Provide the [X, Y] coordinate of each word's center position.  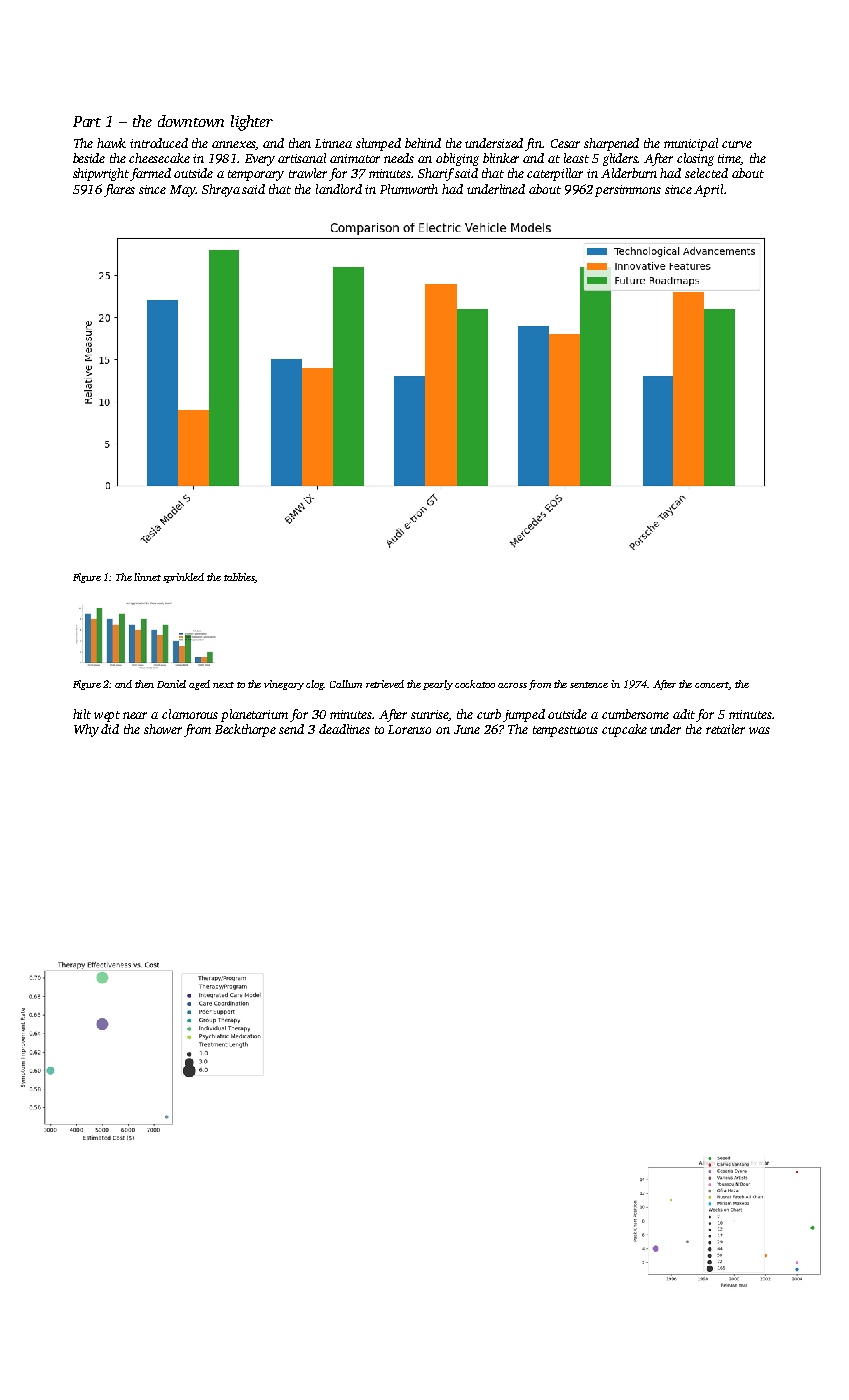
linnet [147, 577]
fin [534, 144]
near [135, 715]
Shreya [221, 190]
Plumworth [409, 189]
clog [315, 685]
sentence [589, 685]
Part [87, 121]
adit [684, 714]
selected [706, 173]
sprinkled [183, 578]
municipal [691, 144]
